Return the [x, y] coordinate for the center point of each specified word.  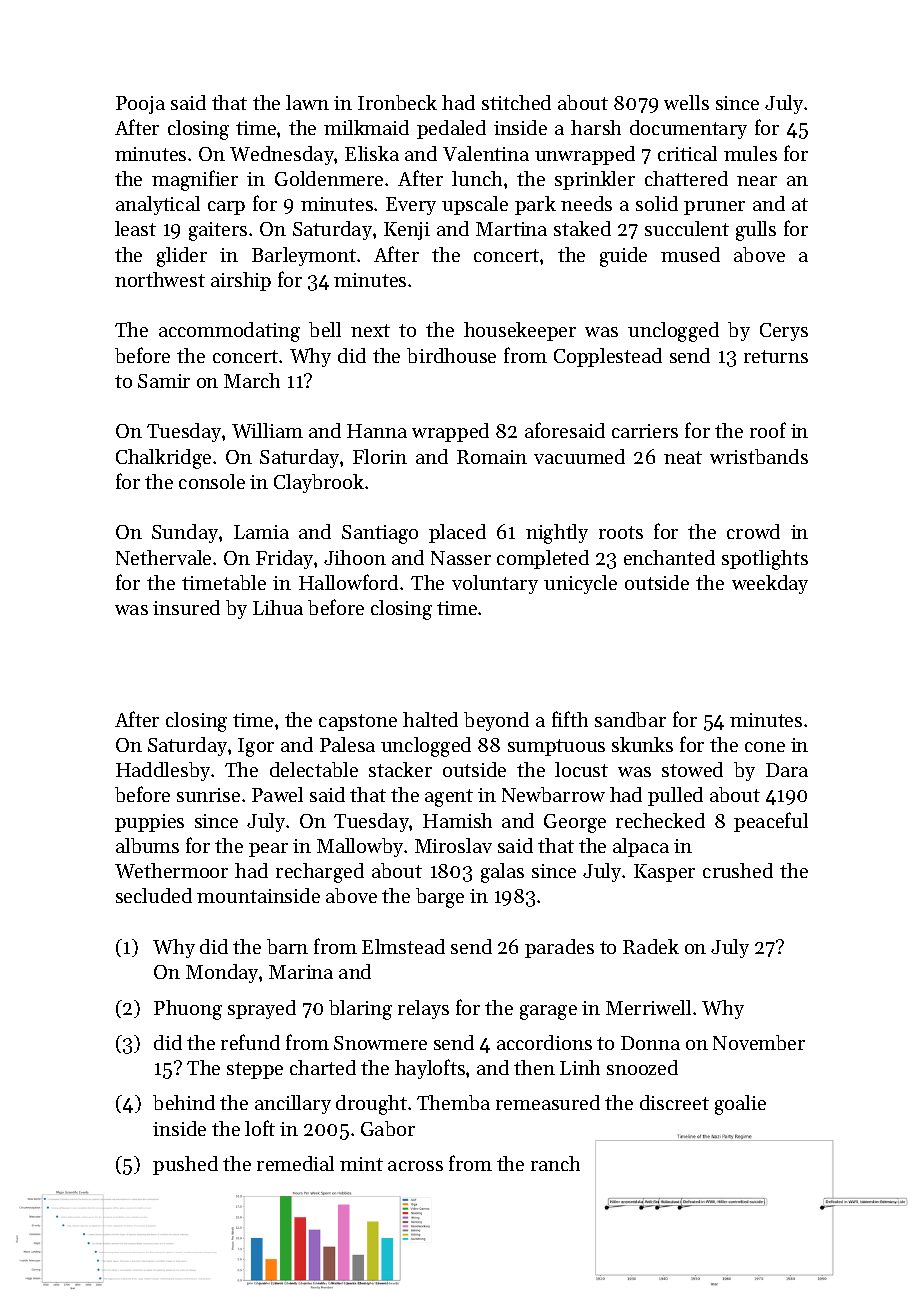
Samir [164, 381]
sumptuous [556, 747]
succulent [687, 228]
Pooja [140, 105]
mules [750, 153]
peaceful [771, 822]
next [370, 330]
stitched [516, 102]
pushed [185, 1165]
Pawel [277, 794]
